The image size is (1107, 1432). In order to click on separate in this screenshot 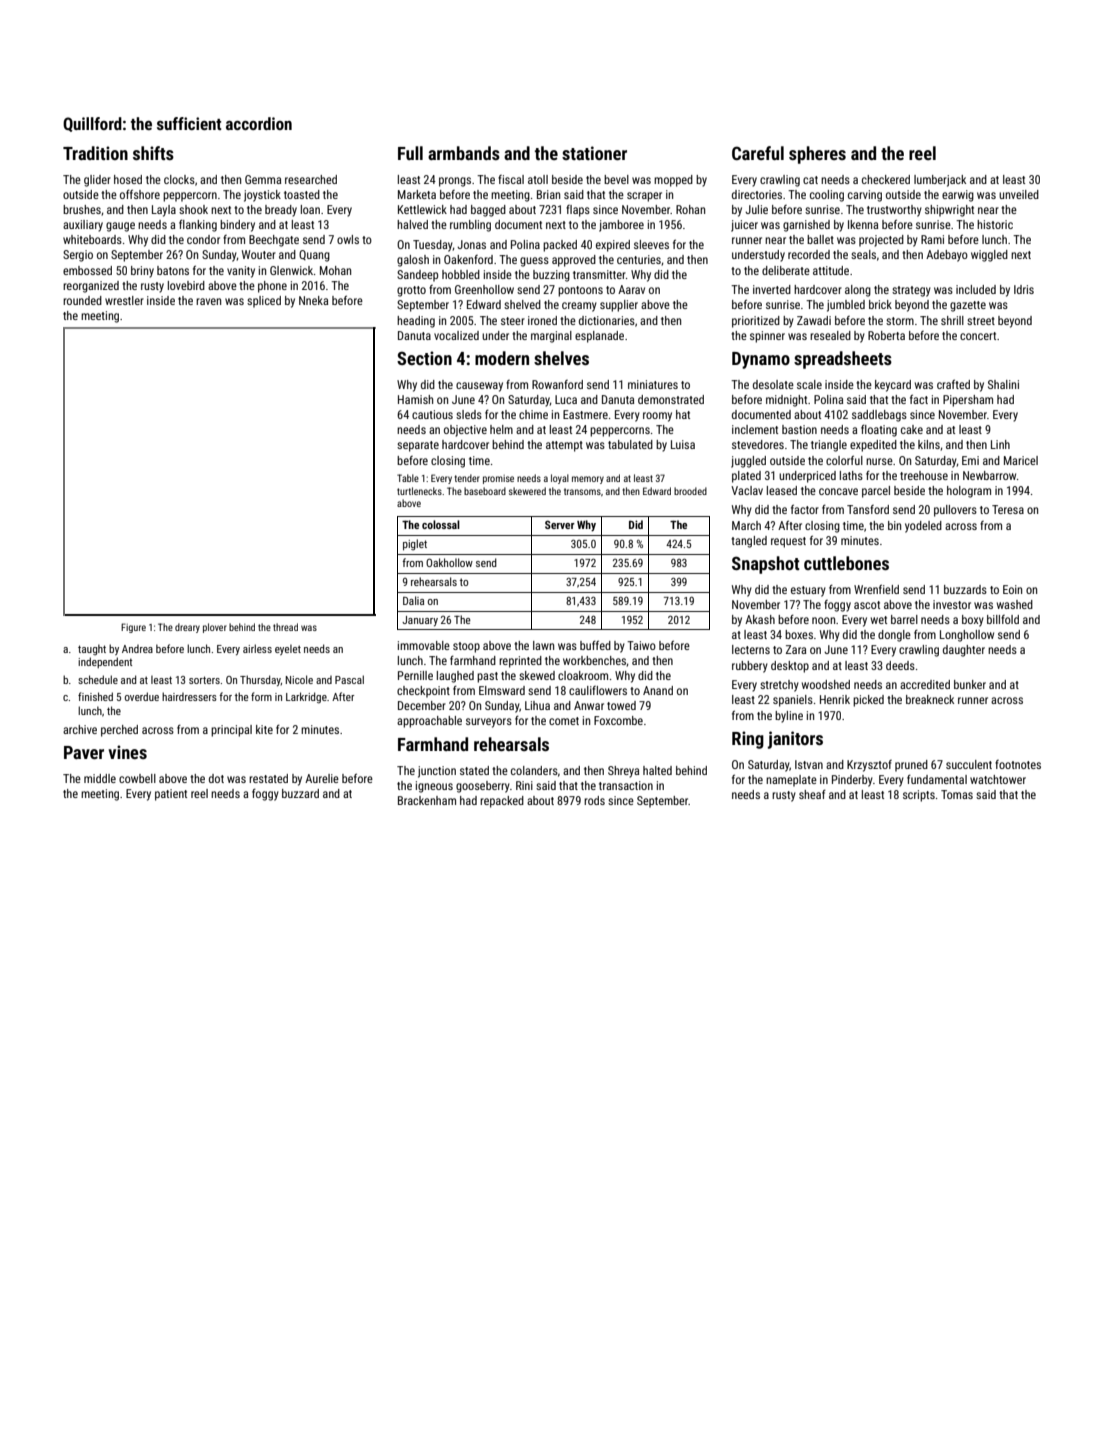, I will do `click(418, 446)`.
